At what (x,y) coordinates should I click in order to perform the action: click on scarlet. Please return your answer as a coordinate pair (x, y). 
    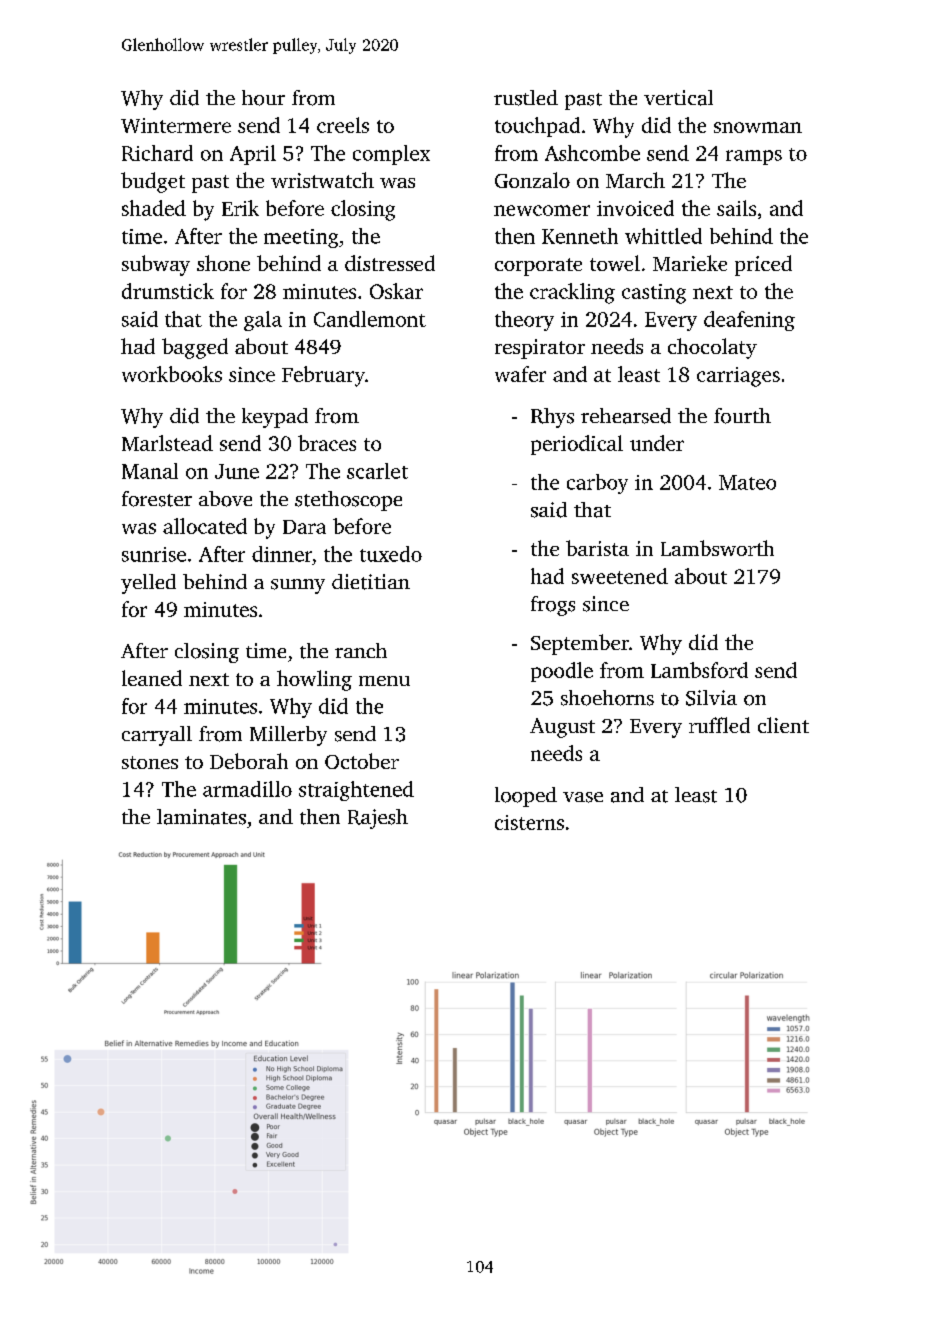
    Looking at the image, I should click on (377, 471).
